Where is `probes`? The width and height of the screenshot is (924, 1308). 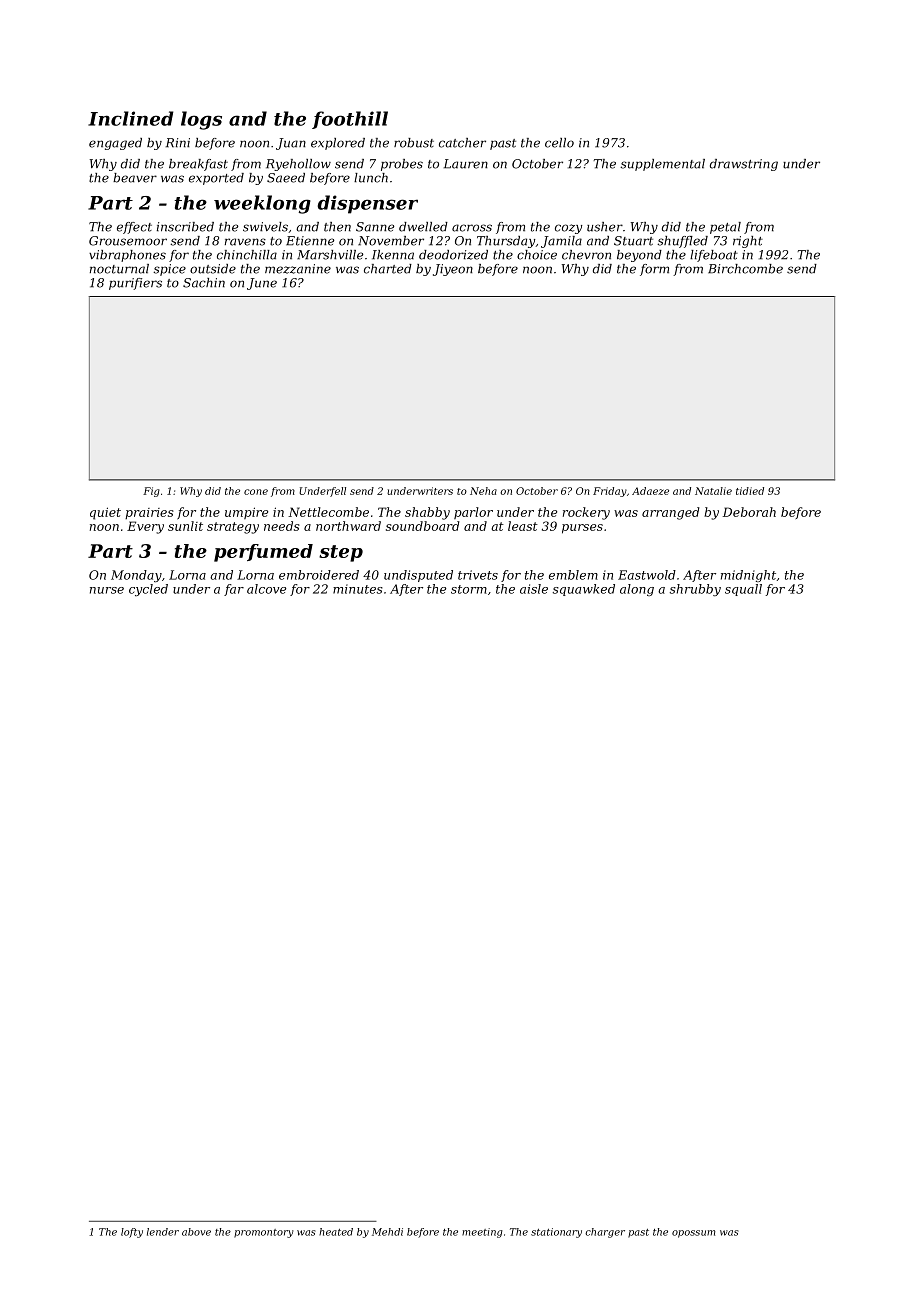 probes is located at coordinates (402, 165).
